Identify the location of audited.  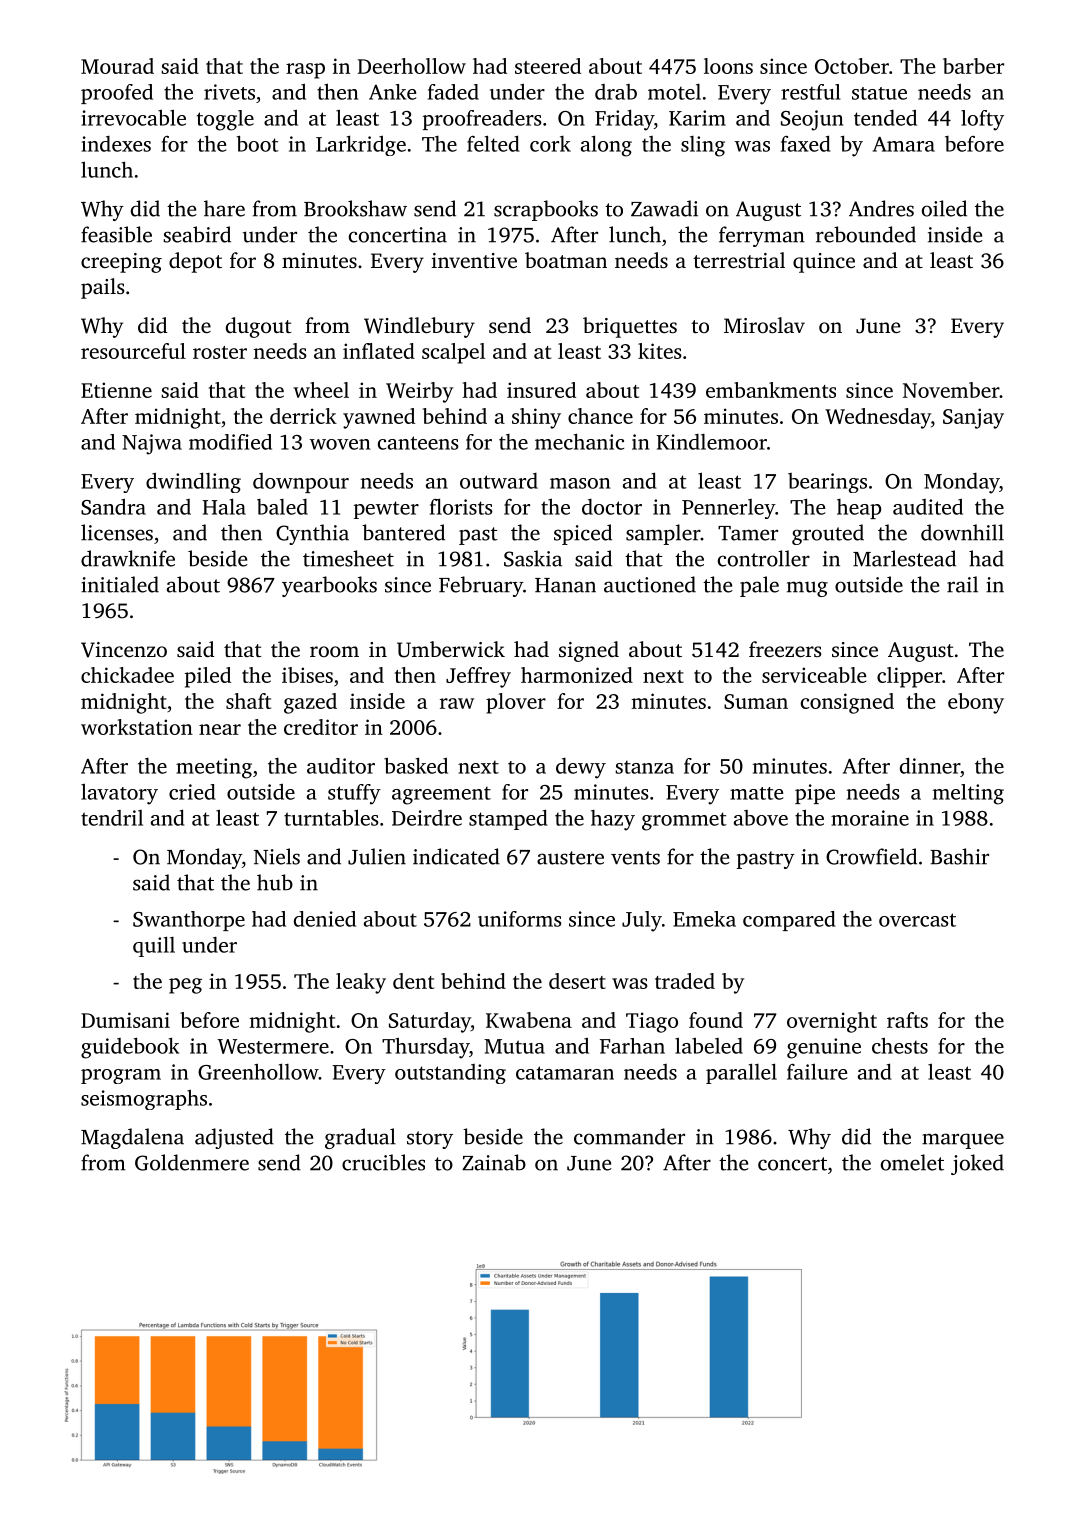
(928, 506).
